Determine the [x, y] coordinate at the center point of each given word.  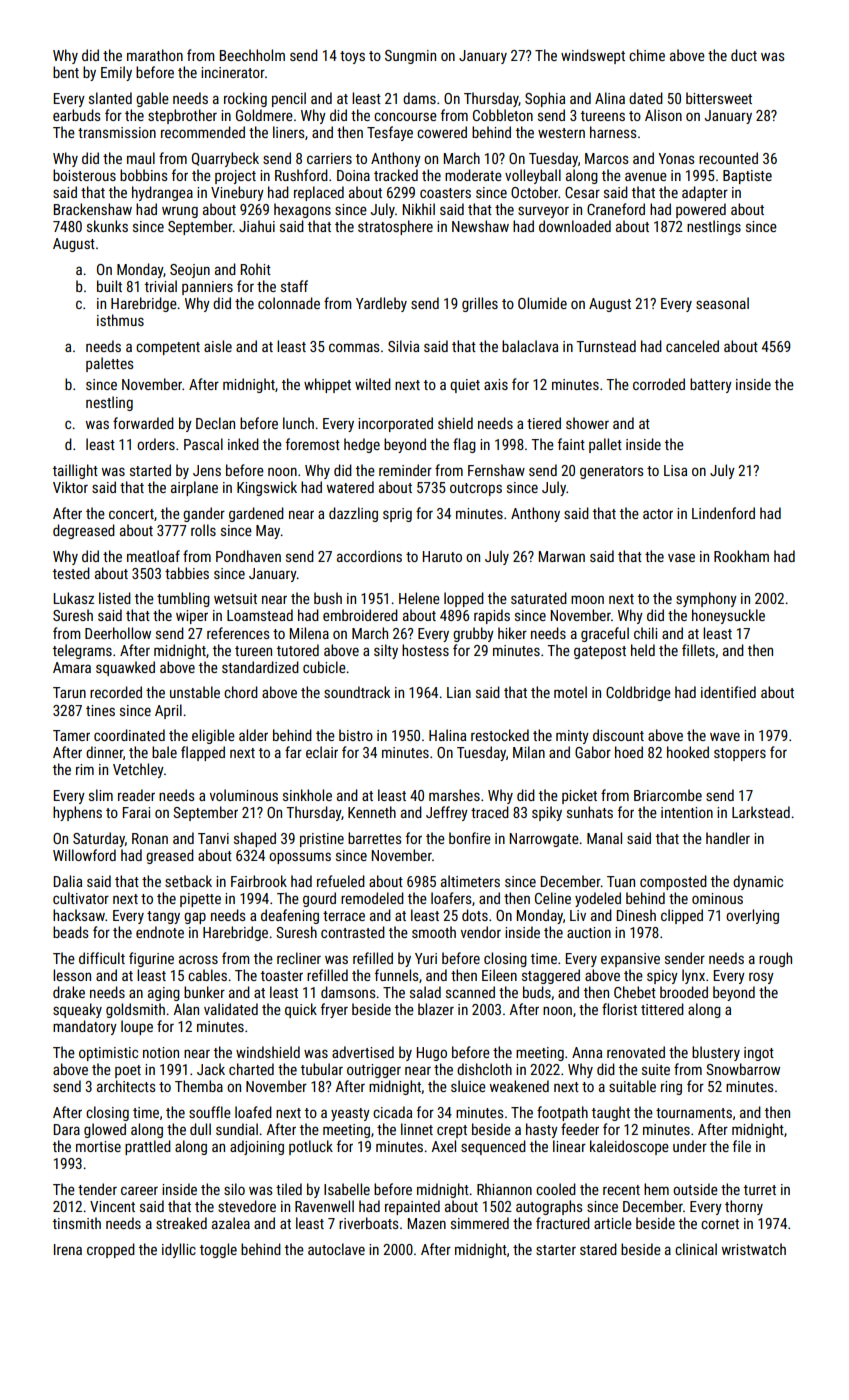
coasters [445, 193]
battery [711, 385]
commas [354, 347]
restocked [500, 735]
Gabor [593, 752]
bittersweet [719, 98]
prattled [148, 1147]
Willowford [84, 855]
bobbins [144, 175]
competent [168, 348]
